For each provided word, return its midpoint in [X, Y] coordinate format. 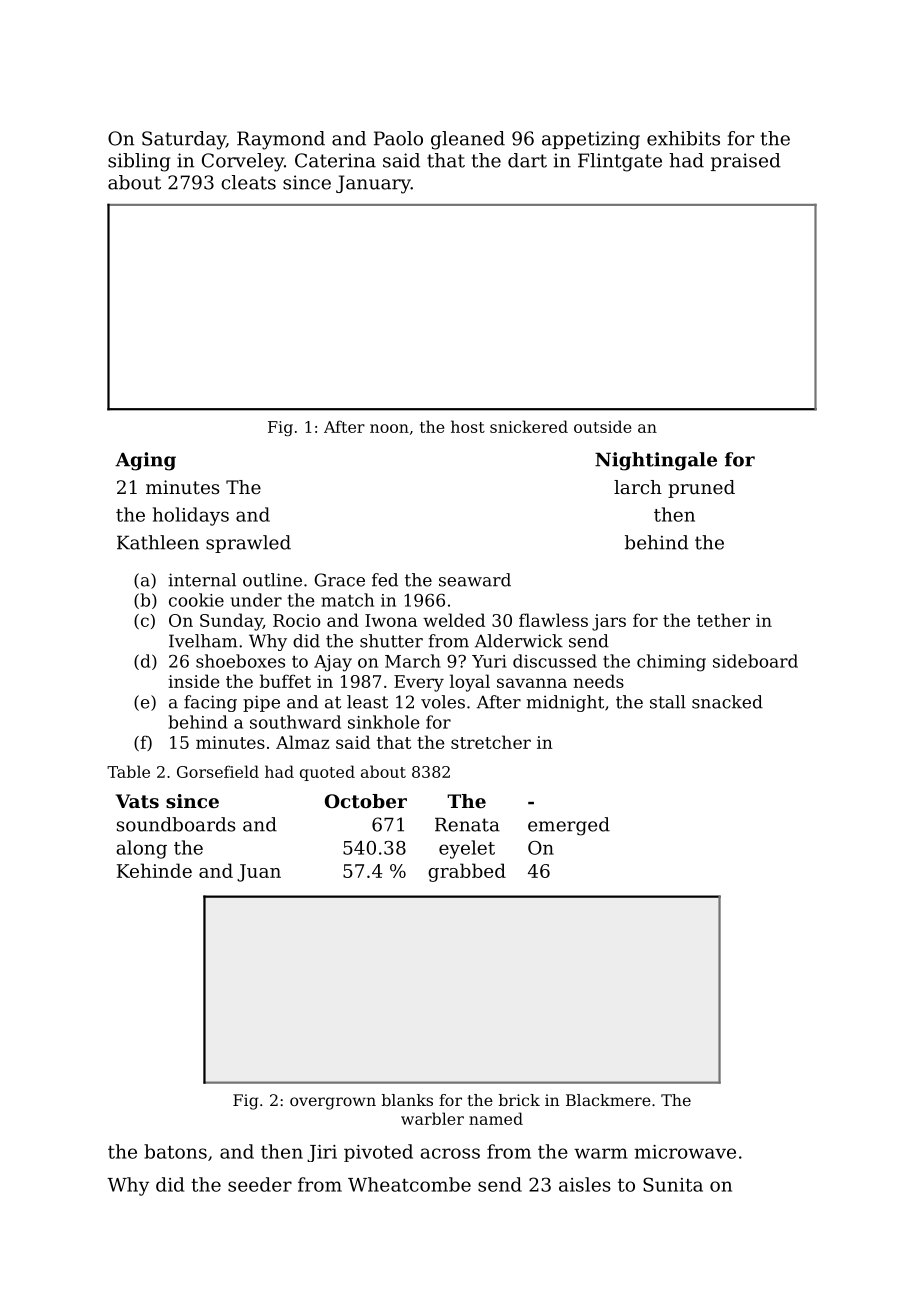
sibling [139, 162]
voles [443, 702]
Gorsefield [218, 771]
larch [638, 487]
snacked [727, 702]
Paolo [398, 138]
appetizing [591, 140]
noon [389, 428]
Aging [145, 461]
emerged [569, 826]
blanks [407, 1100]
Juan [259, 873]
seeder [260, 1184]
